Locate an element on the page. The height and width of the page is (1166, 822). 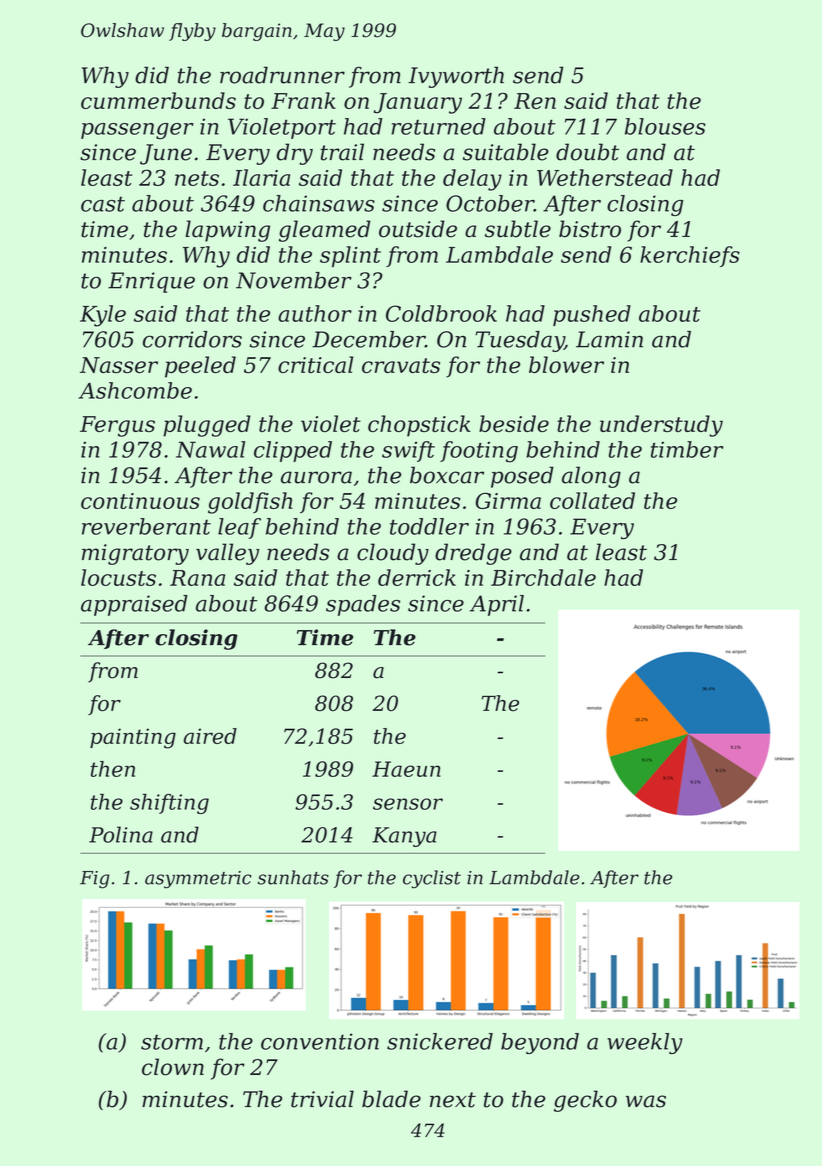
weekly is located at coordinates (645, 1043).
